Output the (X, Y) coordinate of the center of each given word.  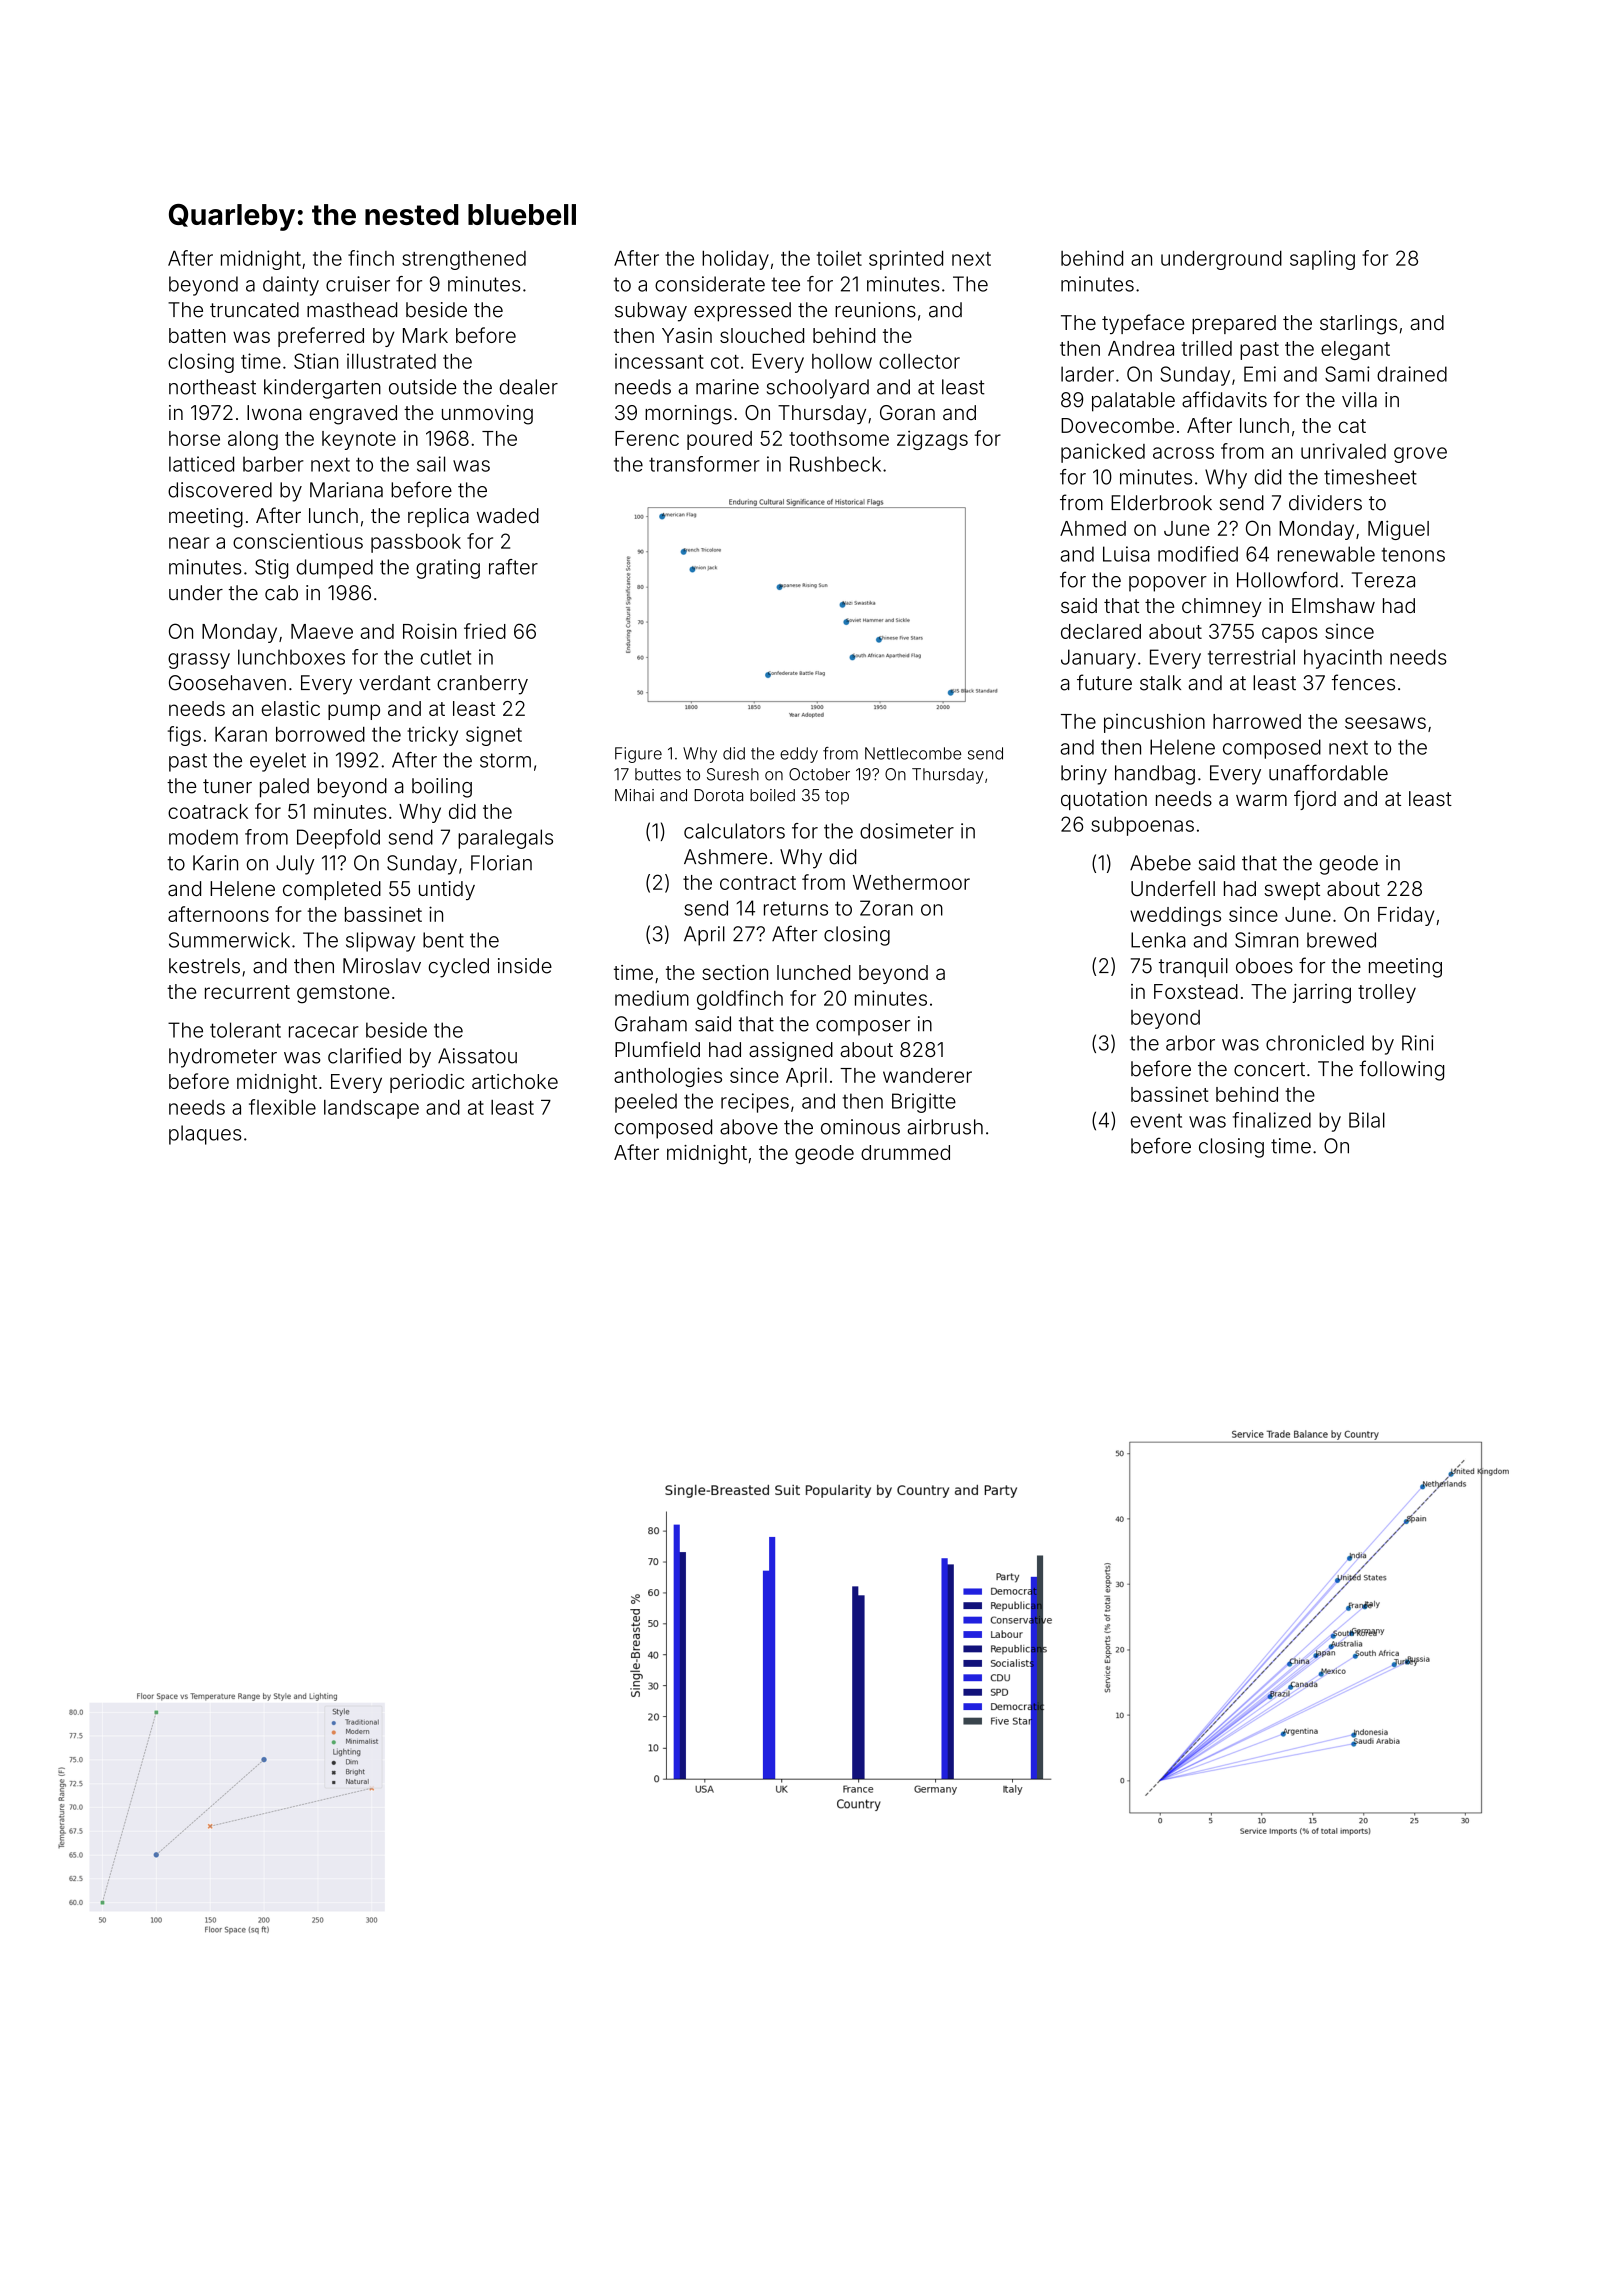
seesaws (1385, 723)
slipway (380, 942)
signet (494, 736)
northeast (212, 387)
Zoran (886, 908)
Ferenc (647, 438)
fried (485, 631)
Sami (1347, 374)
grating (448, 569)
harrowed (1257, 721)
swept (1292, 891)
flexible (282, 1107)
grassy (199, 661)
